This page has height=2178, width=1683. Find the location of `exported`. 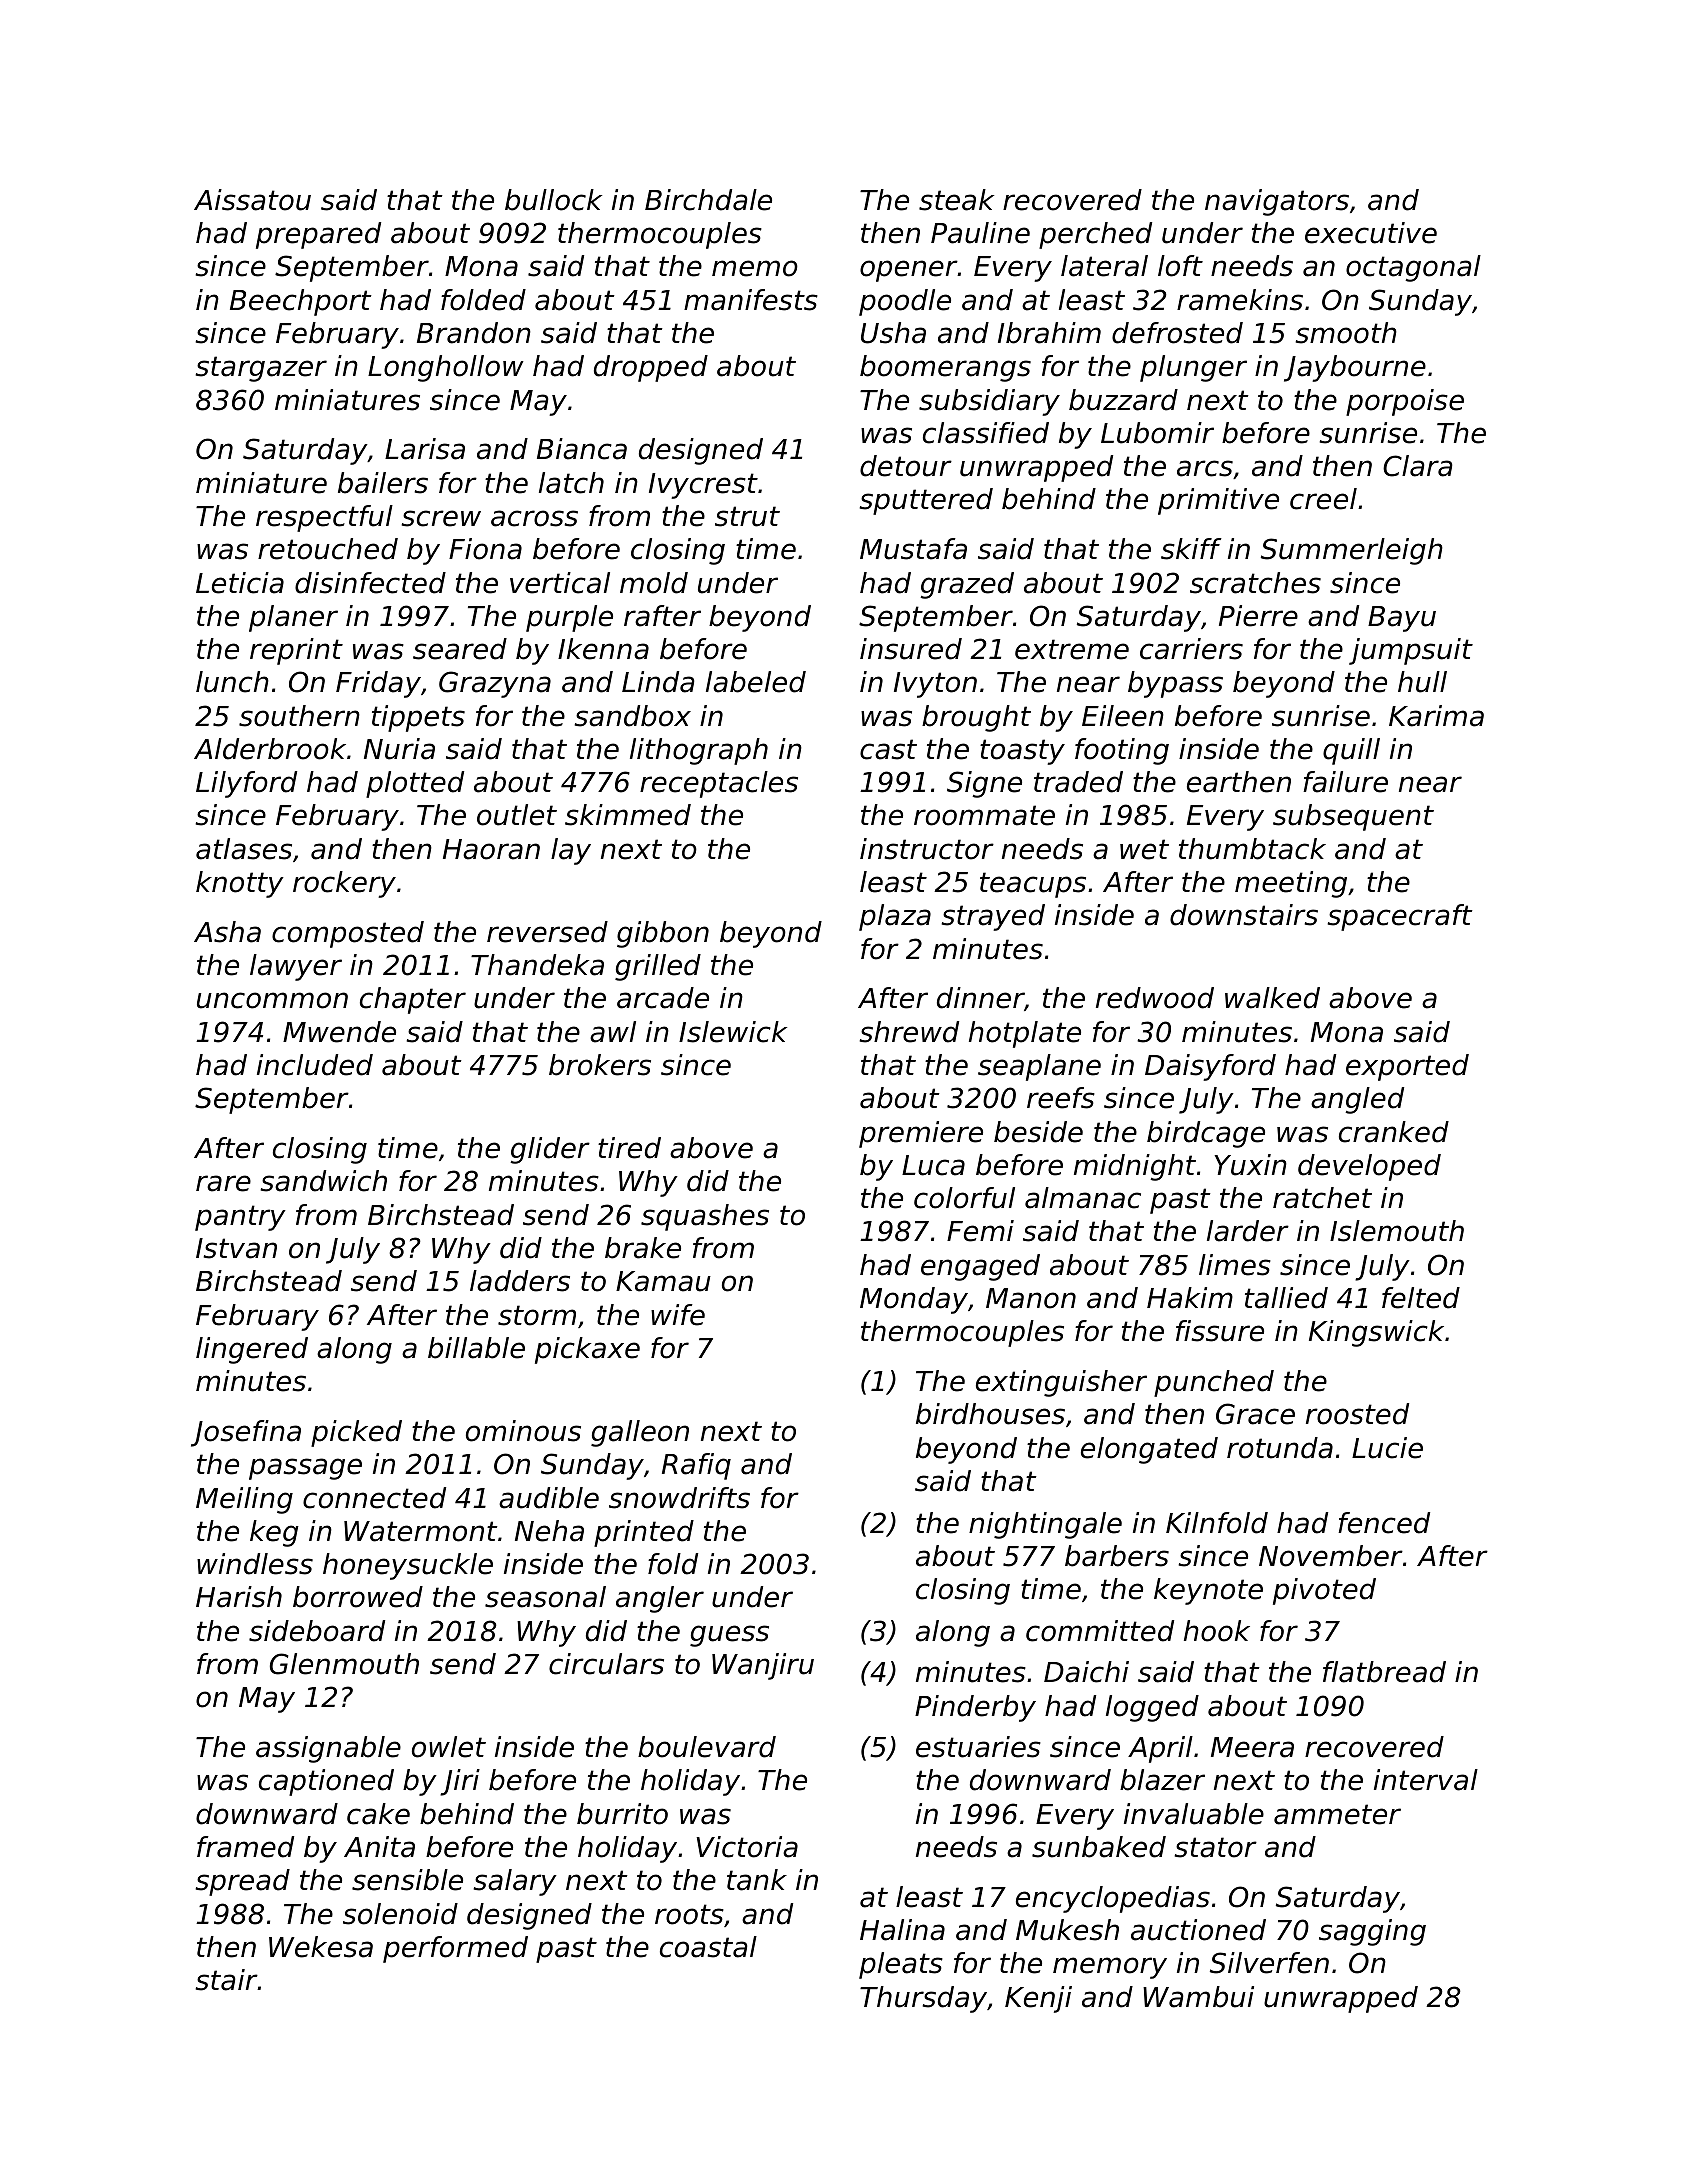

exported is located at coordinates (1407, 1067).
